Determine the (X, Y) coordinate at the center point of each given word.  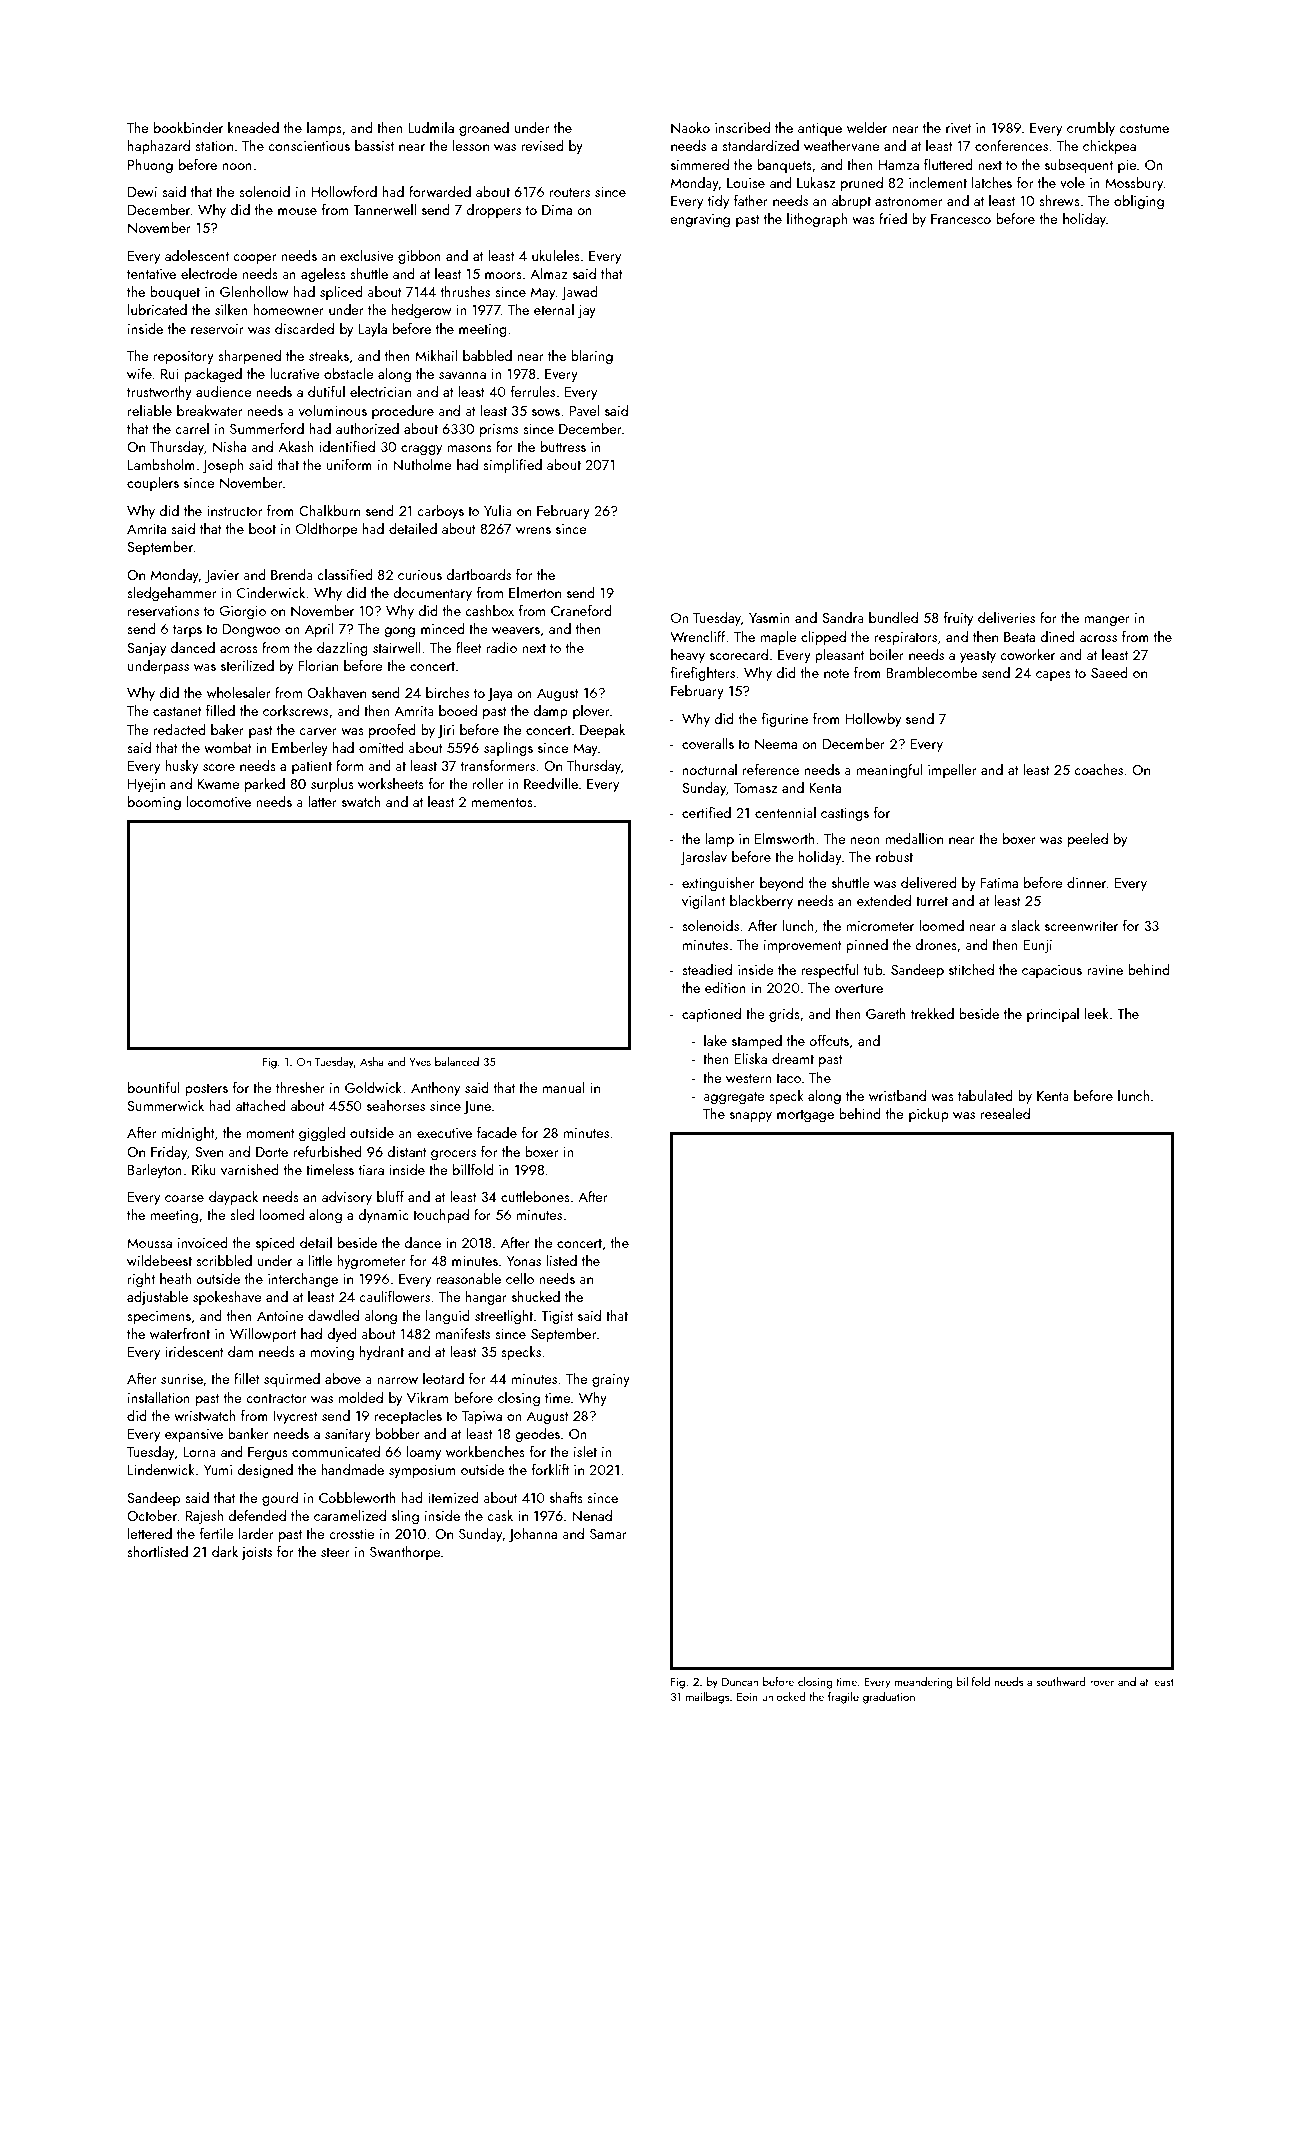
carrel (192, 428)
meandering (923, 1683)
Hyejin (146, 785)
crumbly (1091, 129)
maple (778, 638)
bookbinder (188, 127)
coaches (1098, 769)
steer (335, 1552)
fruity (958, 619)
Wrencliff (698, 636)
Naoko (690, 127)
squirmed (292, 1380)
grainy (611, 1380)
